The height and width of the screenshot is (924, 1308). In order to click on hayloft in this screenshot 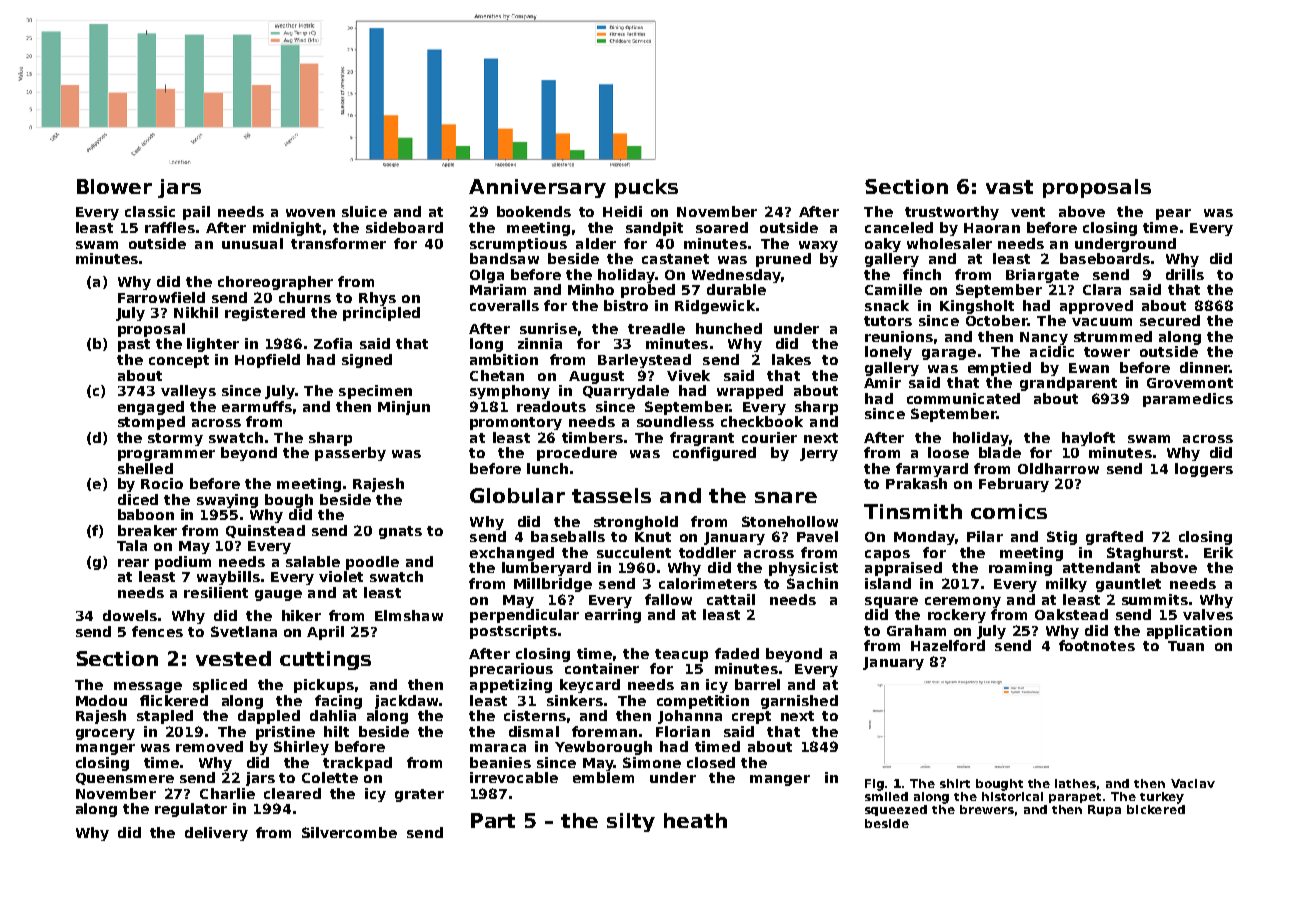, I will do `click(1088, 439)`.
